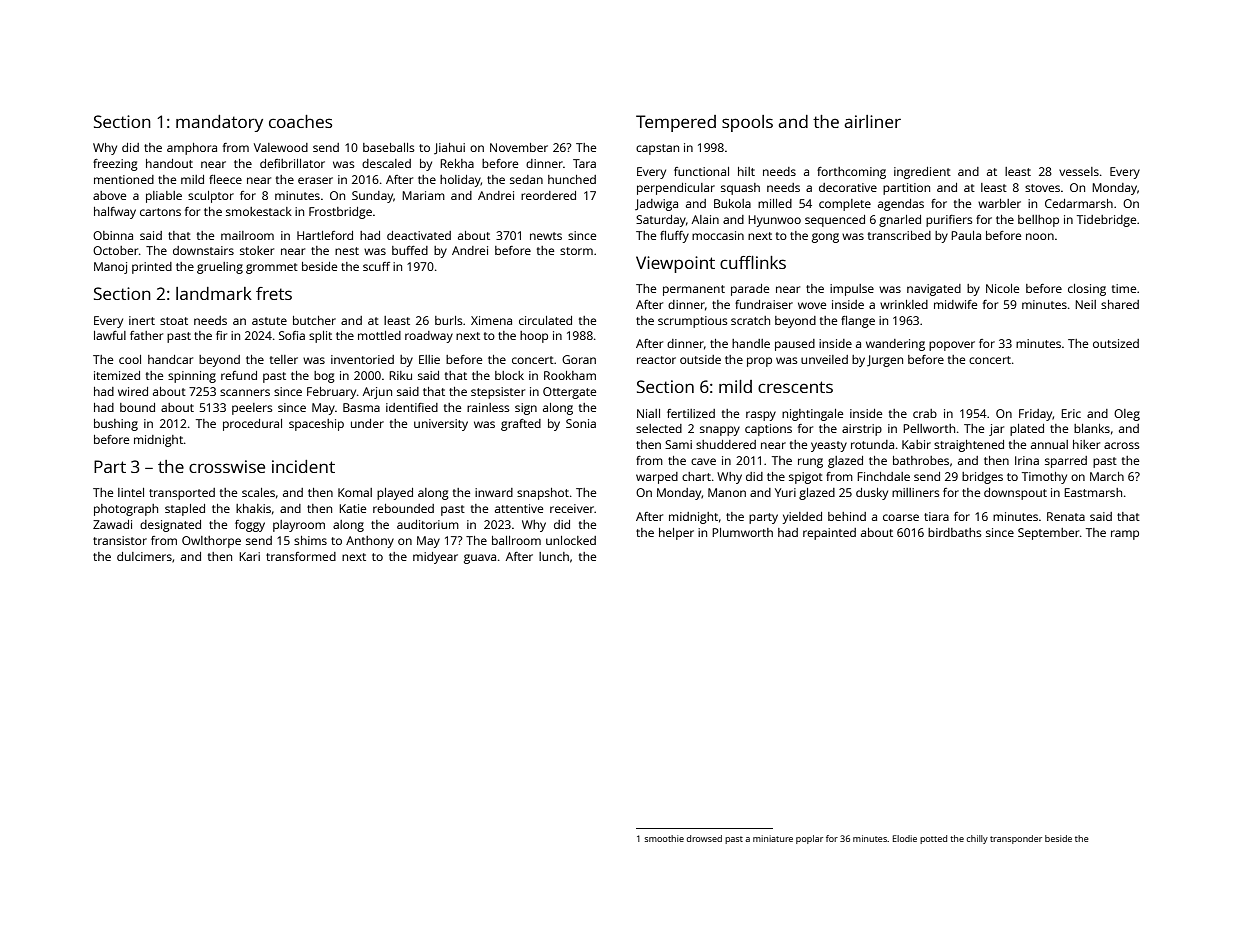 The width and height of the page is (1233, 952). Describe the element at coordinates (429, 337) in the page. I see `roadway` at that location.
